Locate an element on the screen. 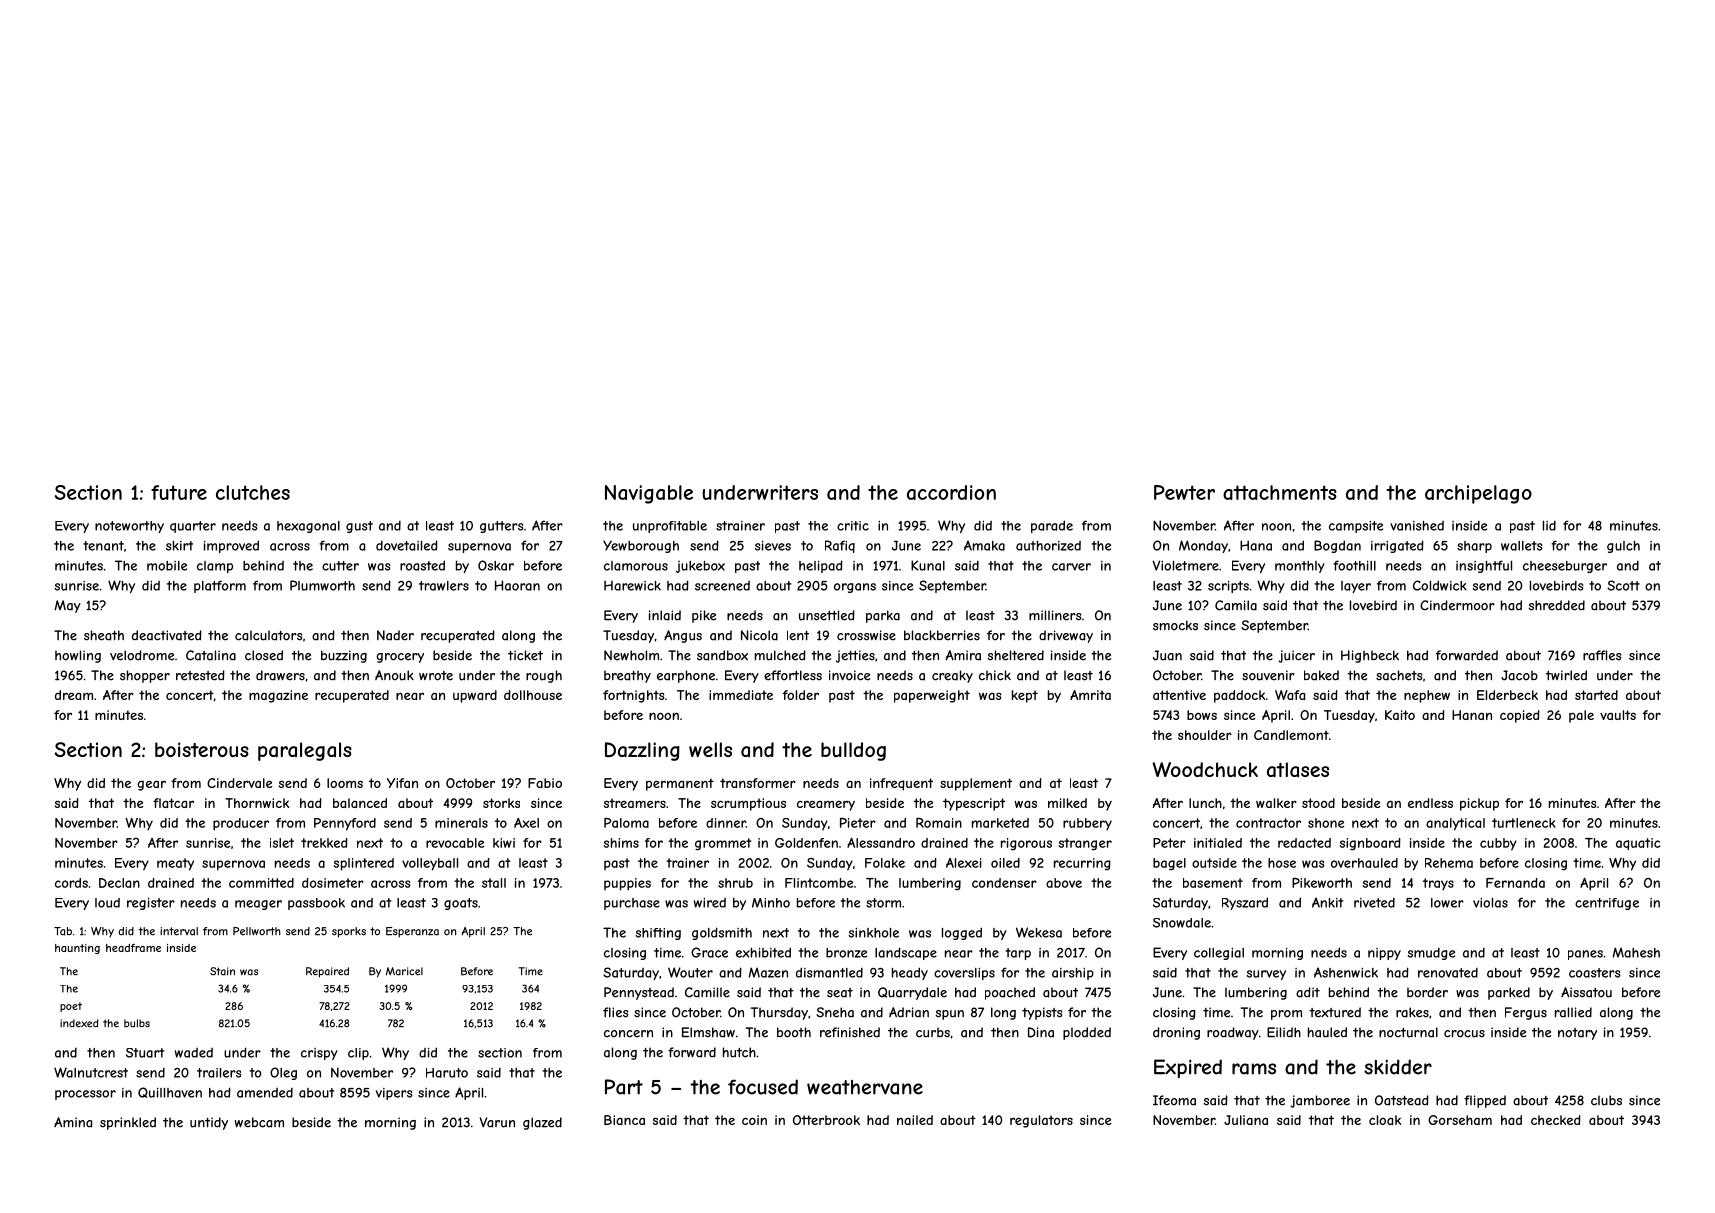 The height and width of the screenshot is (1213, 1715). invoice is located at coordinates (849, 675).
